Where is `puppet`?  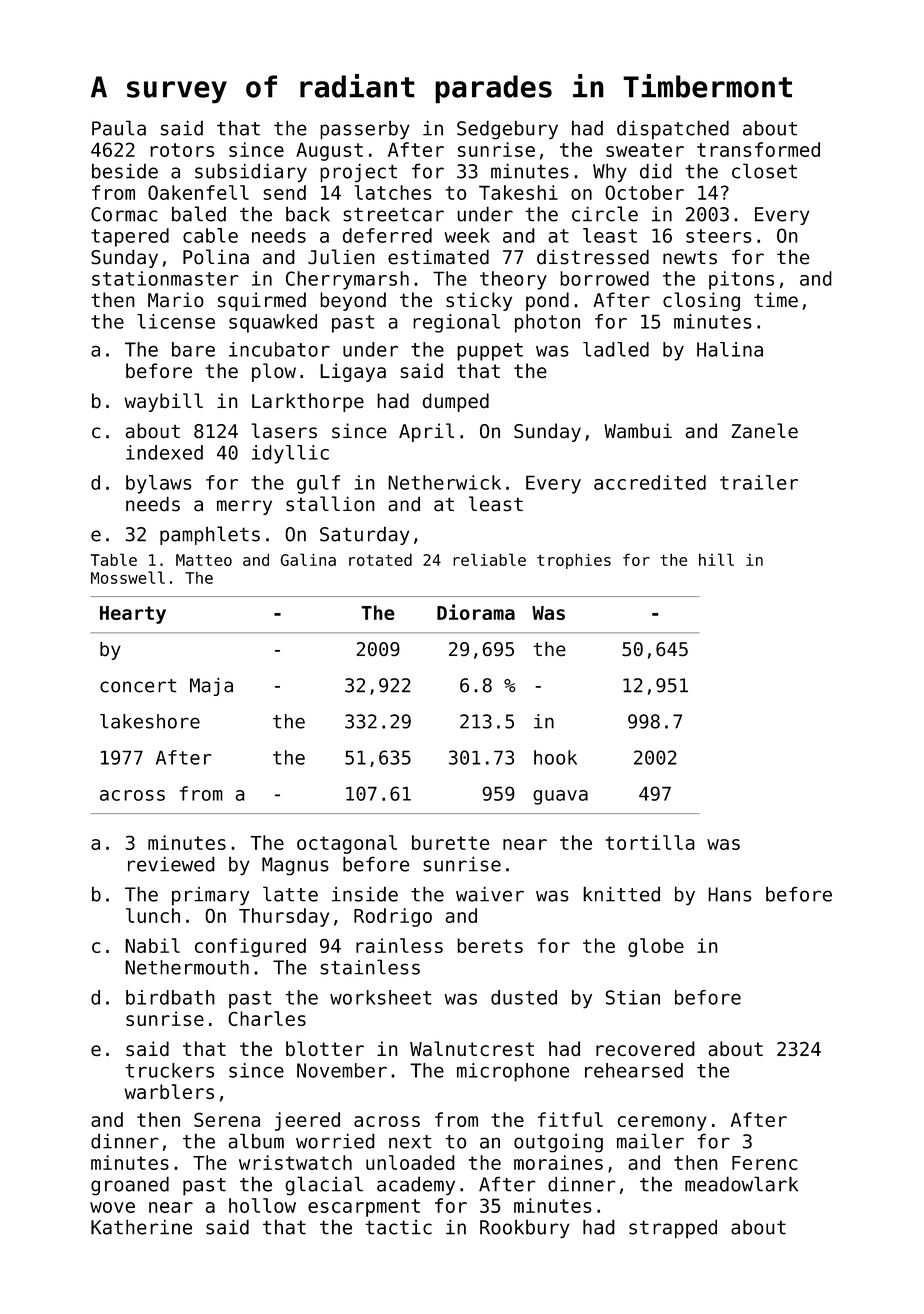
puppet is located at coordinates (490, 352).
